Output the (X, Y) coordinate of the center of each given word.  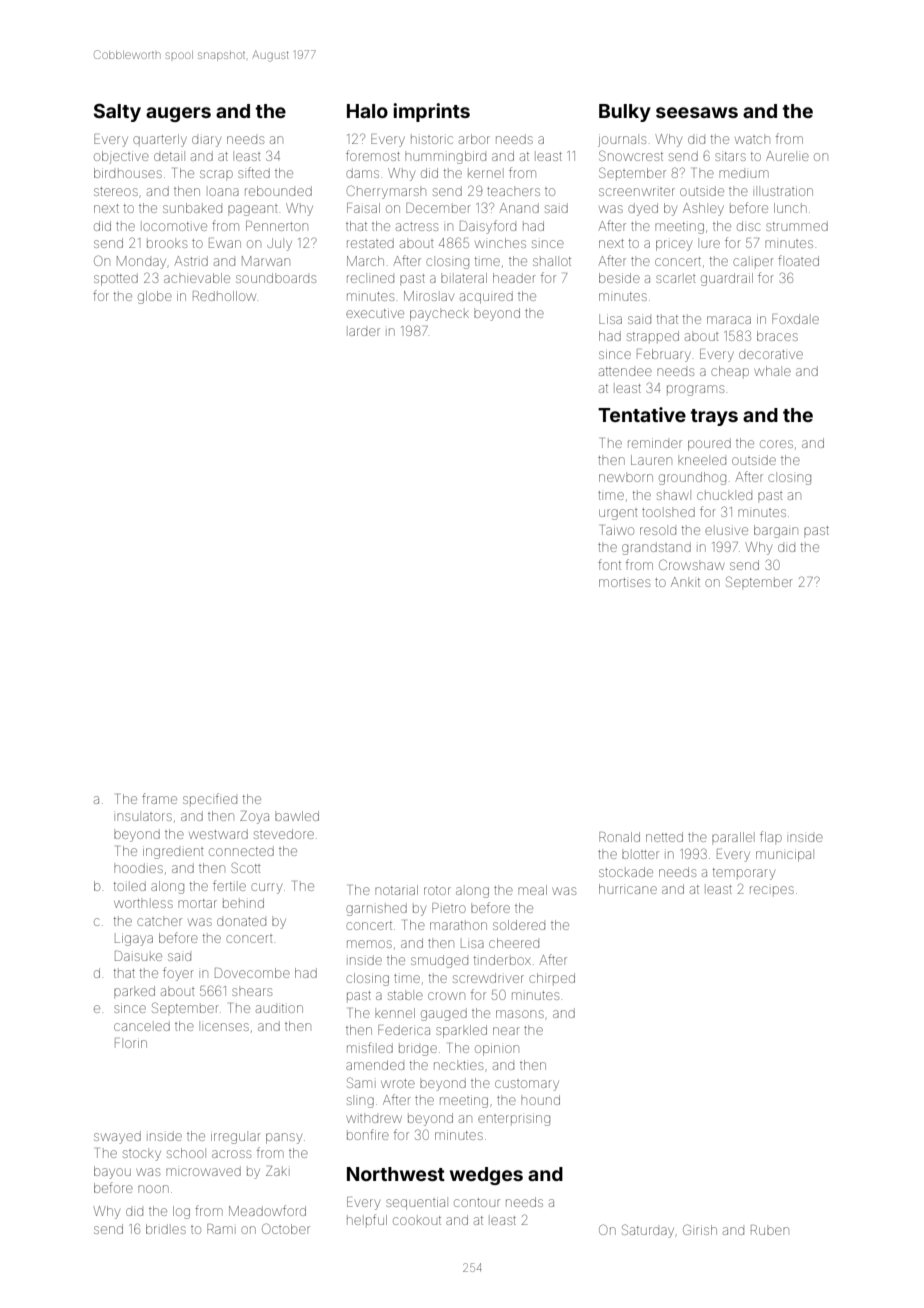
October (286, 1228)
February (664, 355)
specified (210, 798)
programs (695, 390)
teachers (513, 191)
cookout (417, 1220)
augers (178, 114)
